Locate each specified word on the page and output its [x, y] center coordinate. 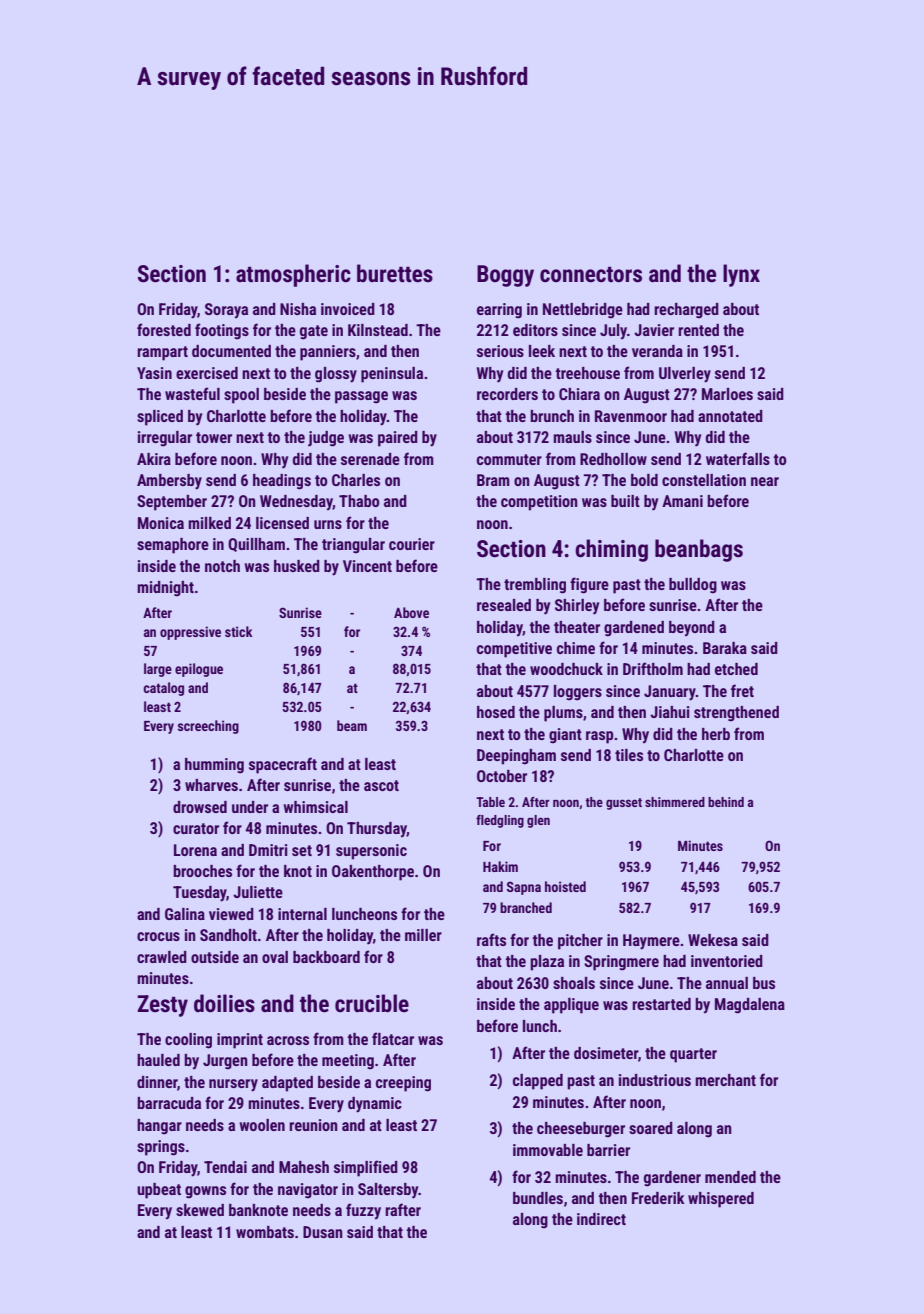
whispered [721, 1200]
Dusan [323, 1232]
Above [411, 612]
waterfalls [738, 458]
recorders [507, 394]
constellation [704, 480]
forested [164, 329]
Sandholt [228, 935]
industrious [655, 1080]
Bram [493, 480]
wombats [265, 1232]
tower [214, 437]
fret [742, 690]
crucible [372, 1003]
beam [352, 725]
